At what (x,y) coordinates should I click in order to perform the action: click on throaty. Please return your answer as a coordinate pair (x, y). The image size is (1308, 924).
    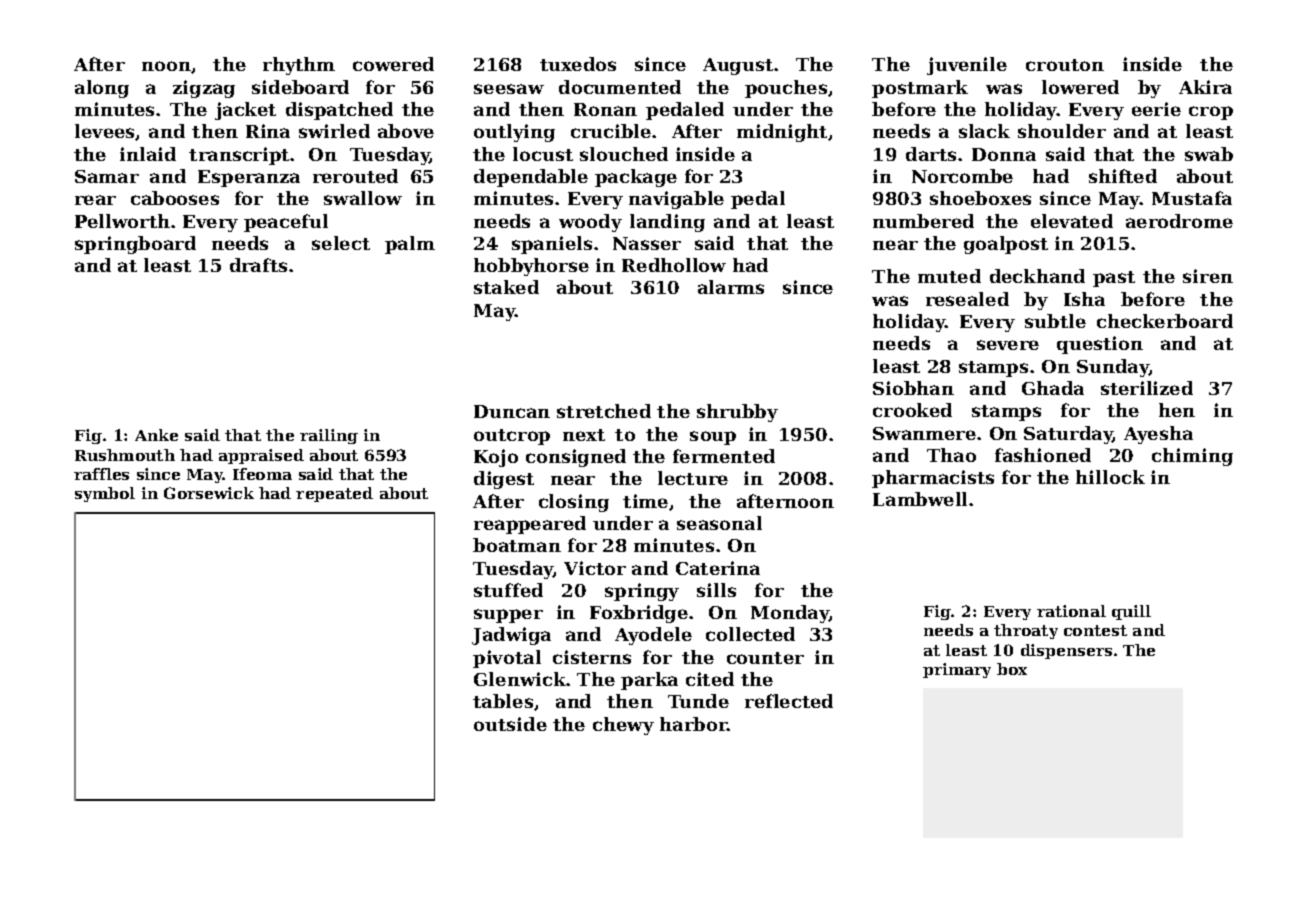
    Looking at the image, I should click on (1026, 631).
